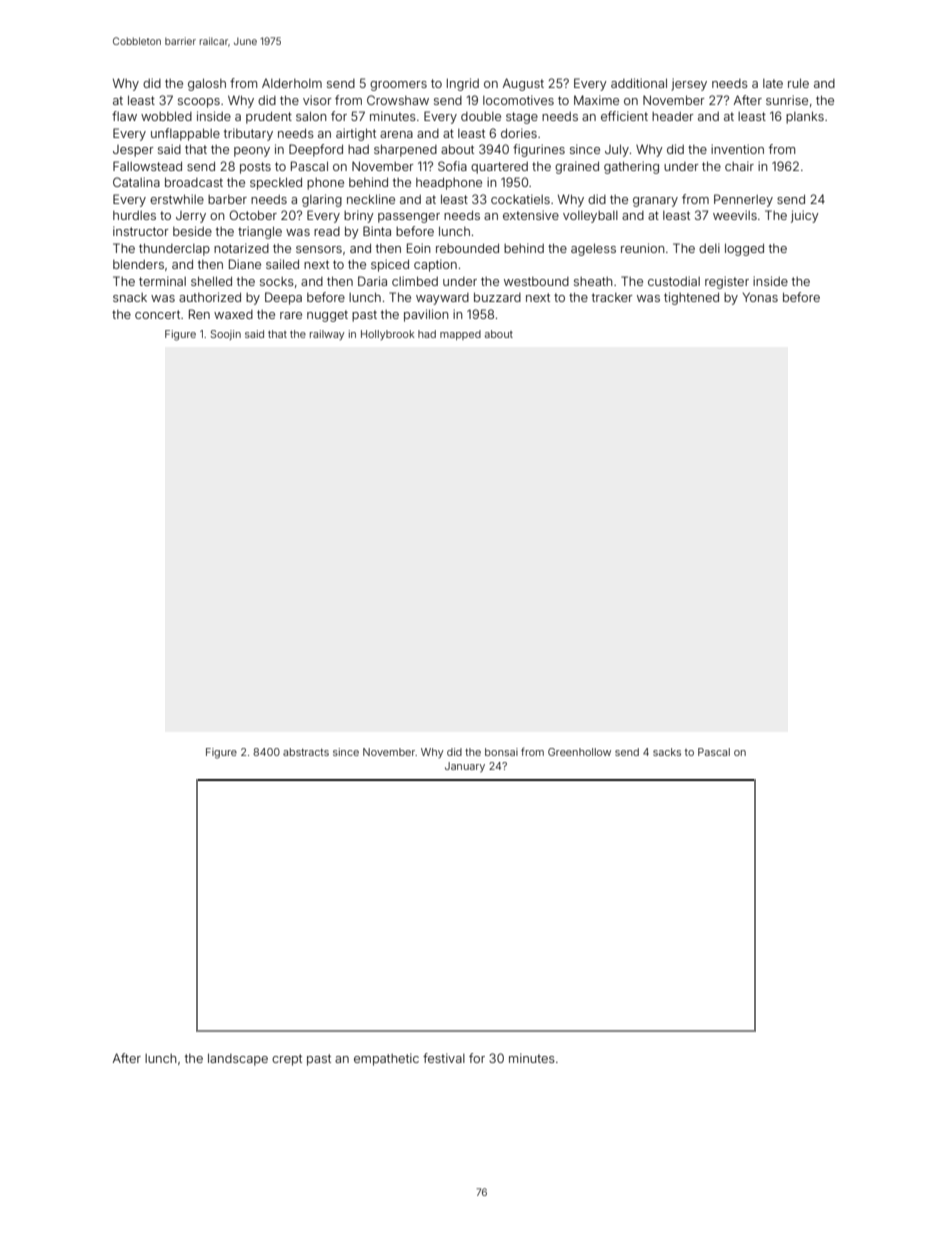  Describe the element at coordinates (460, 335) in the page. I see `mapped` at that location.
